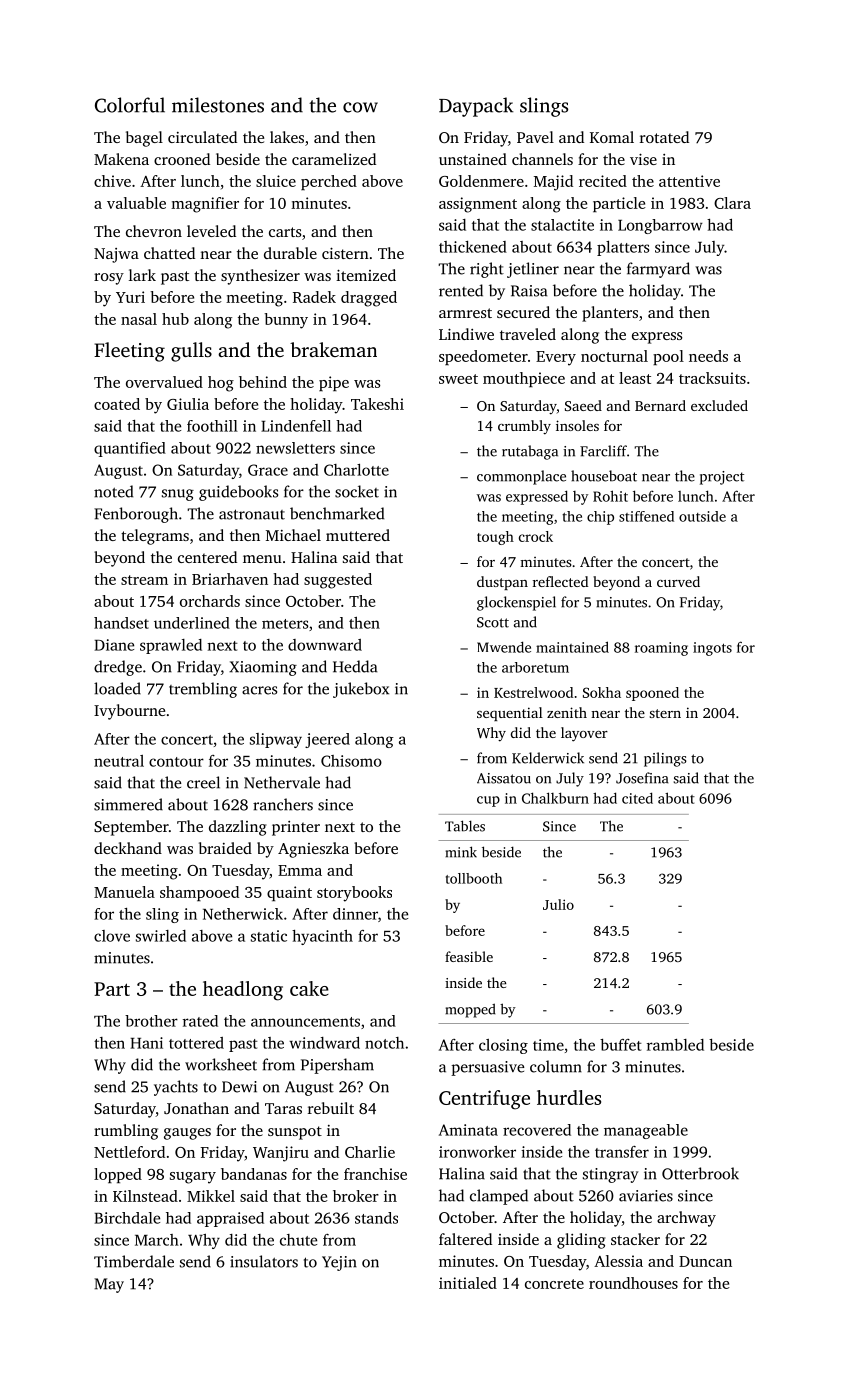 This screenshot has height=1400, width=849. What do you see at coordinates (355, 666) in the screenshot?
I see `Hedda` at bounding box center [355, 666].
